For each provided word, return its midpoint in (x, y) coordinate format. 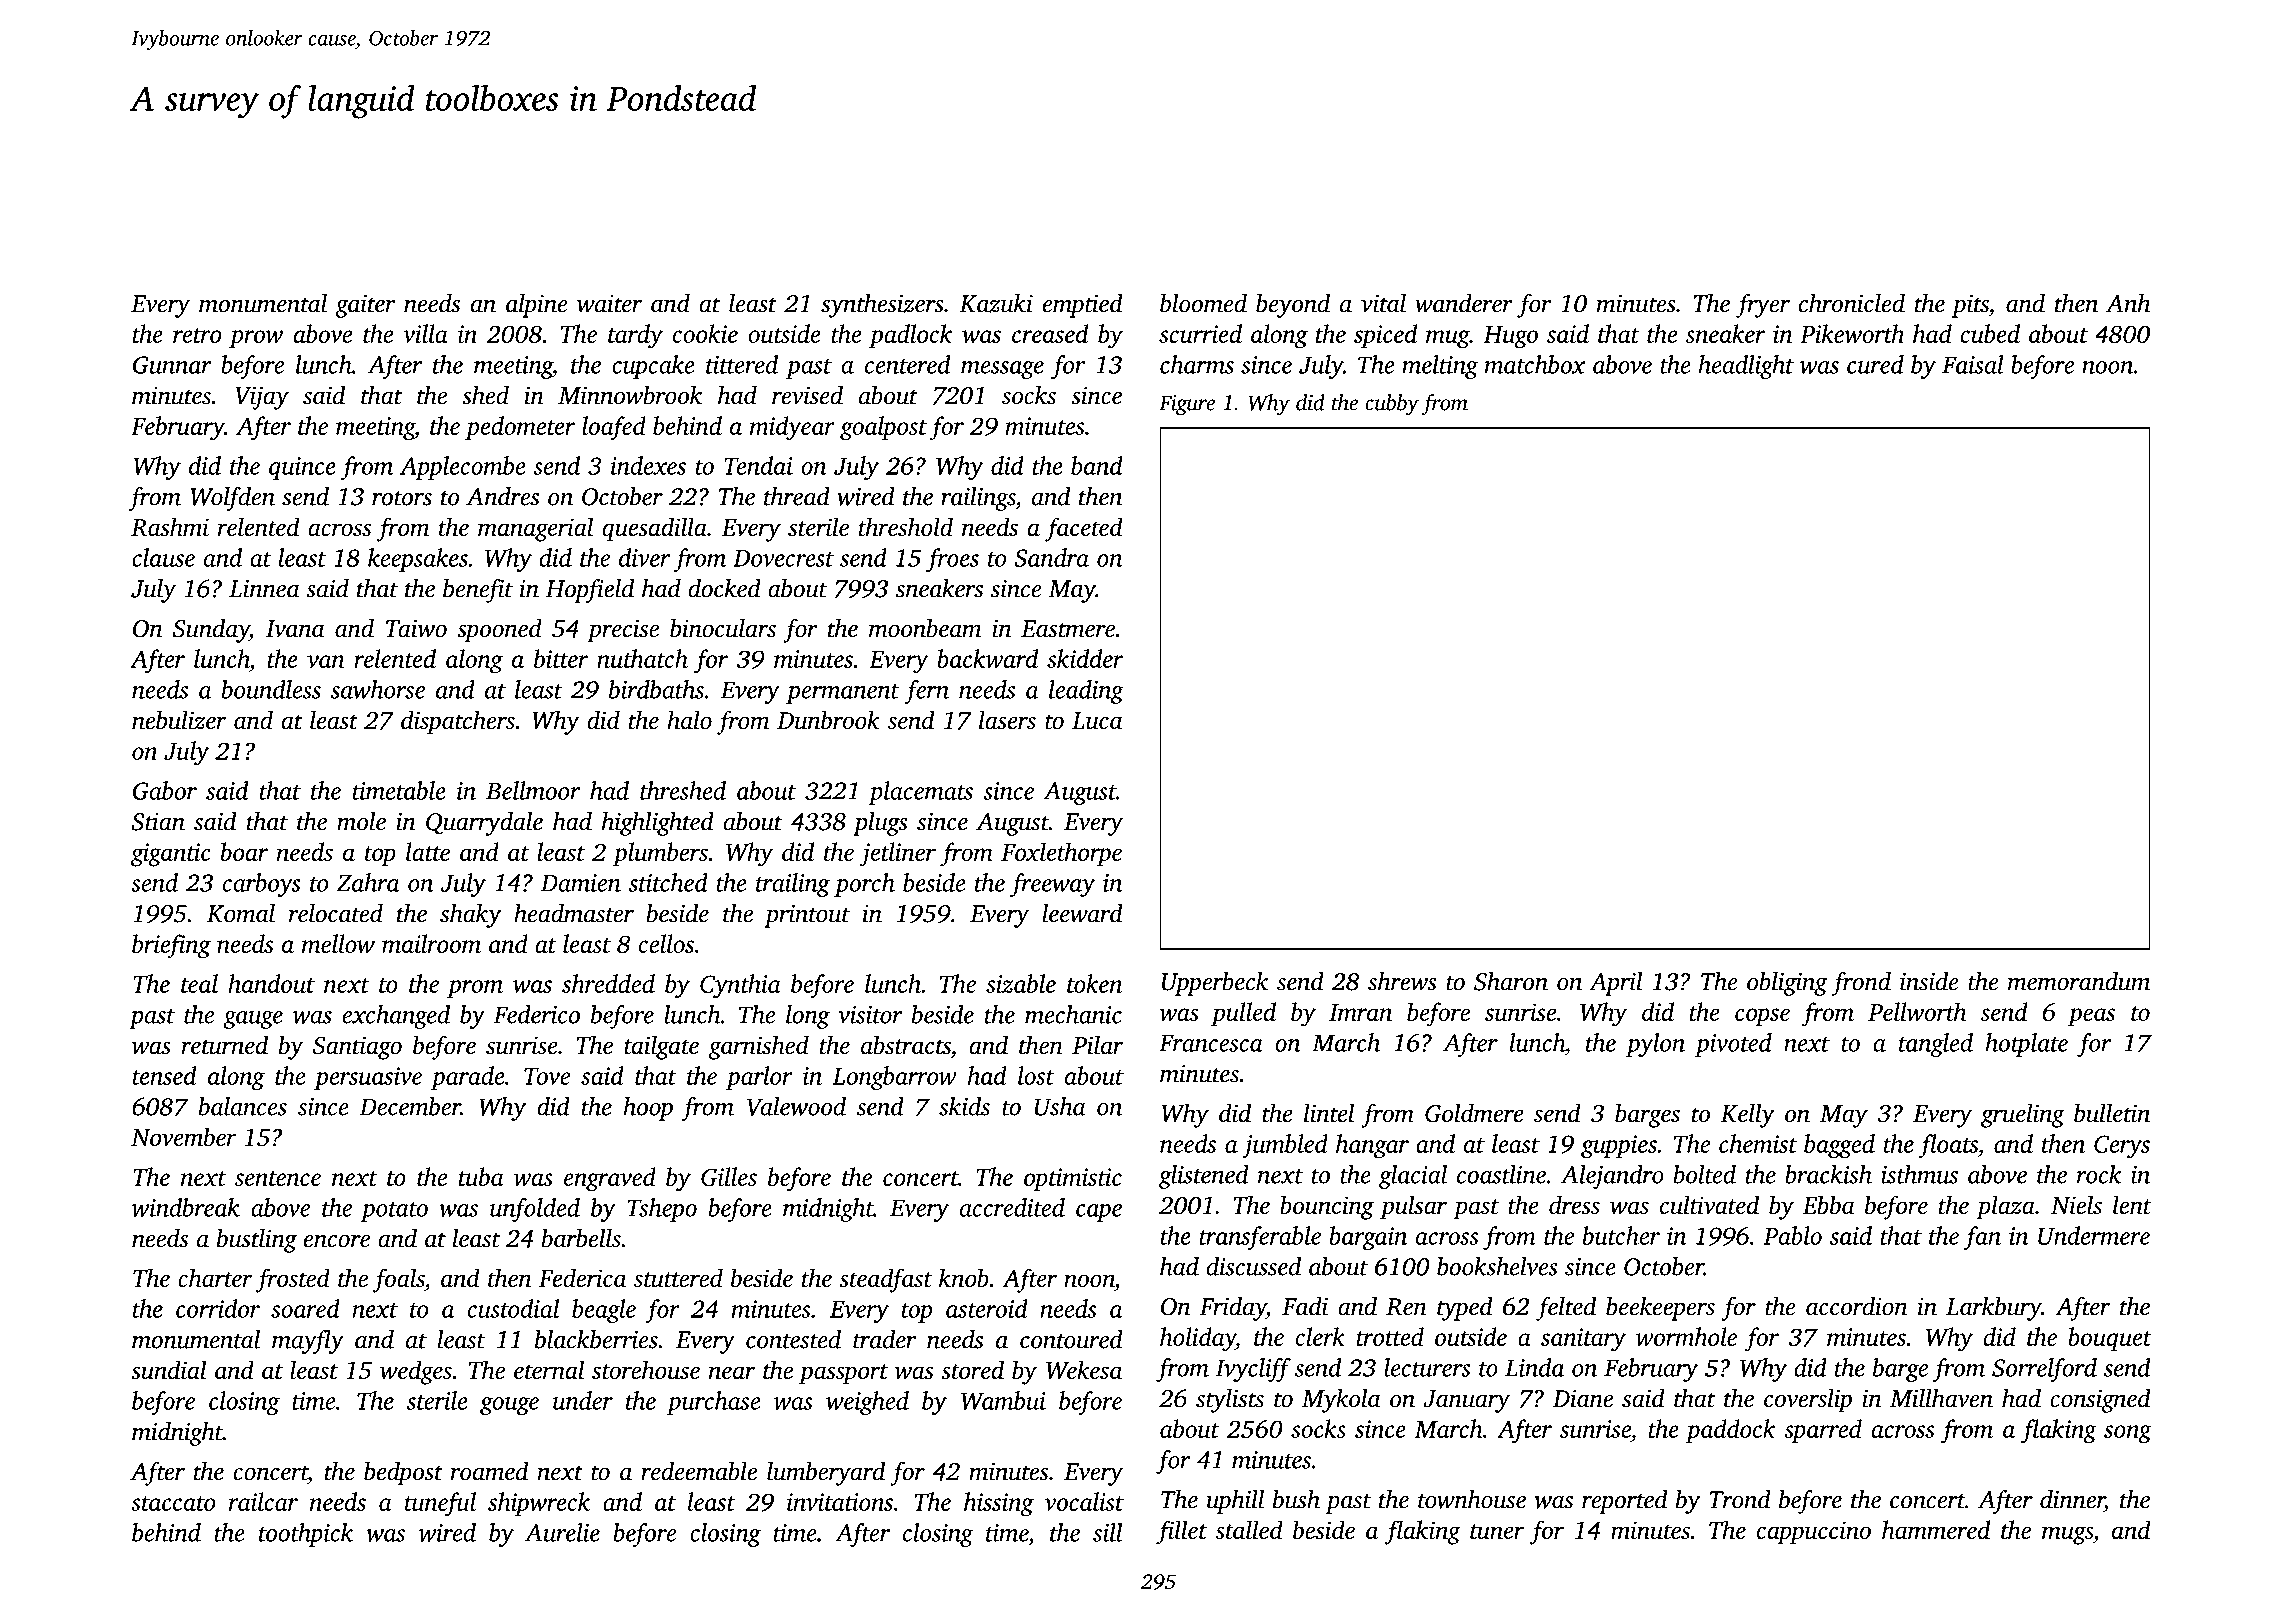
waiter (609, 304)
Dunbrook (828, 720)
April (1616, 984)
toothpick (306, 1535)
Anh (2128, 303)
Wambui (1003, 1400)
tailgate (661, 1047)
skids (964, 1106)
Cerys (2122, 1147)
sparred (1823, 1431)
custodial (513, 1308)
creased (1050, 333)
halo (689, 720)
